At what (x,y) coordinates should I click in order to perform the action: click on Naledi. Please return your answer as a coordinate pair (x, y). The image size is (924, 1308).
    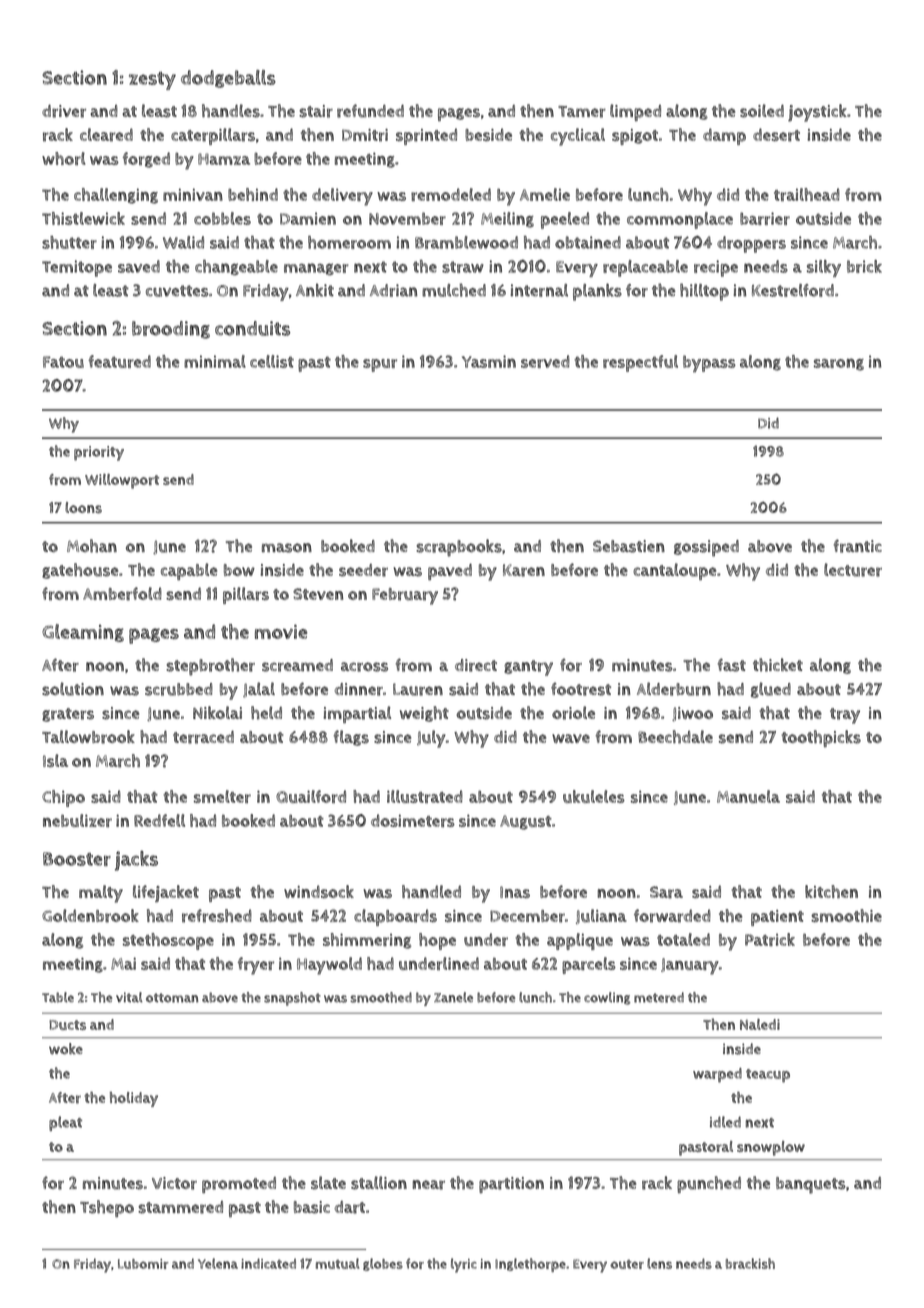
    Looking at the image, I should click on (760, 1024).
